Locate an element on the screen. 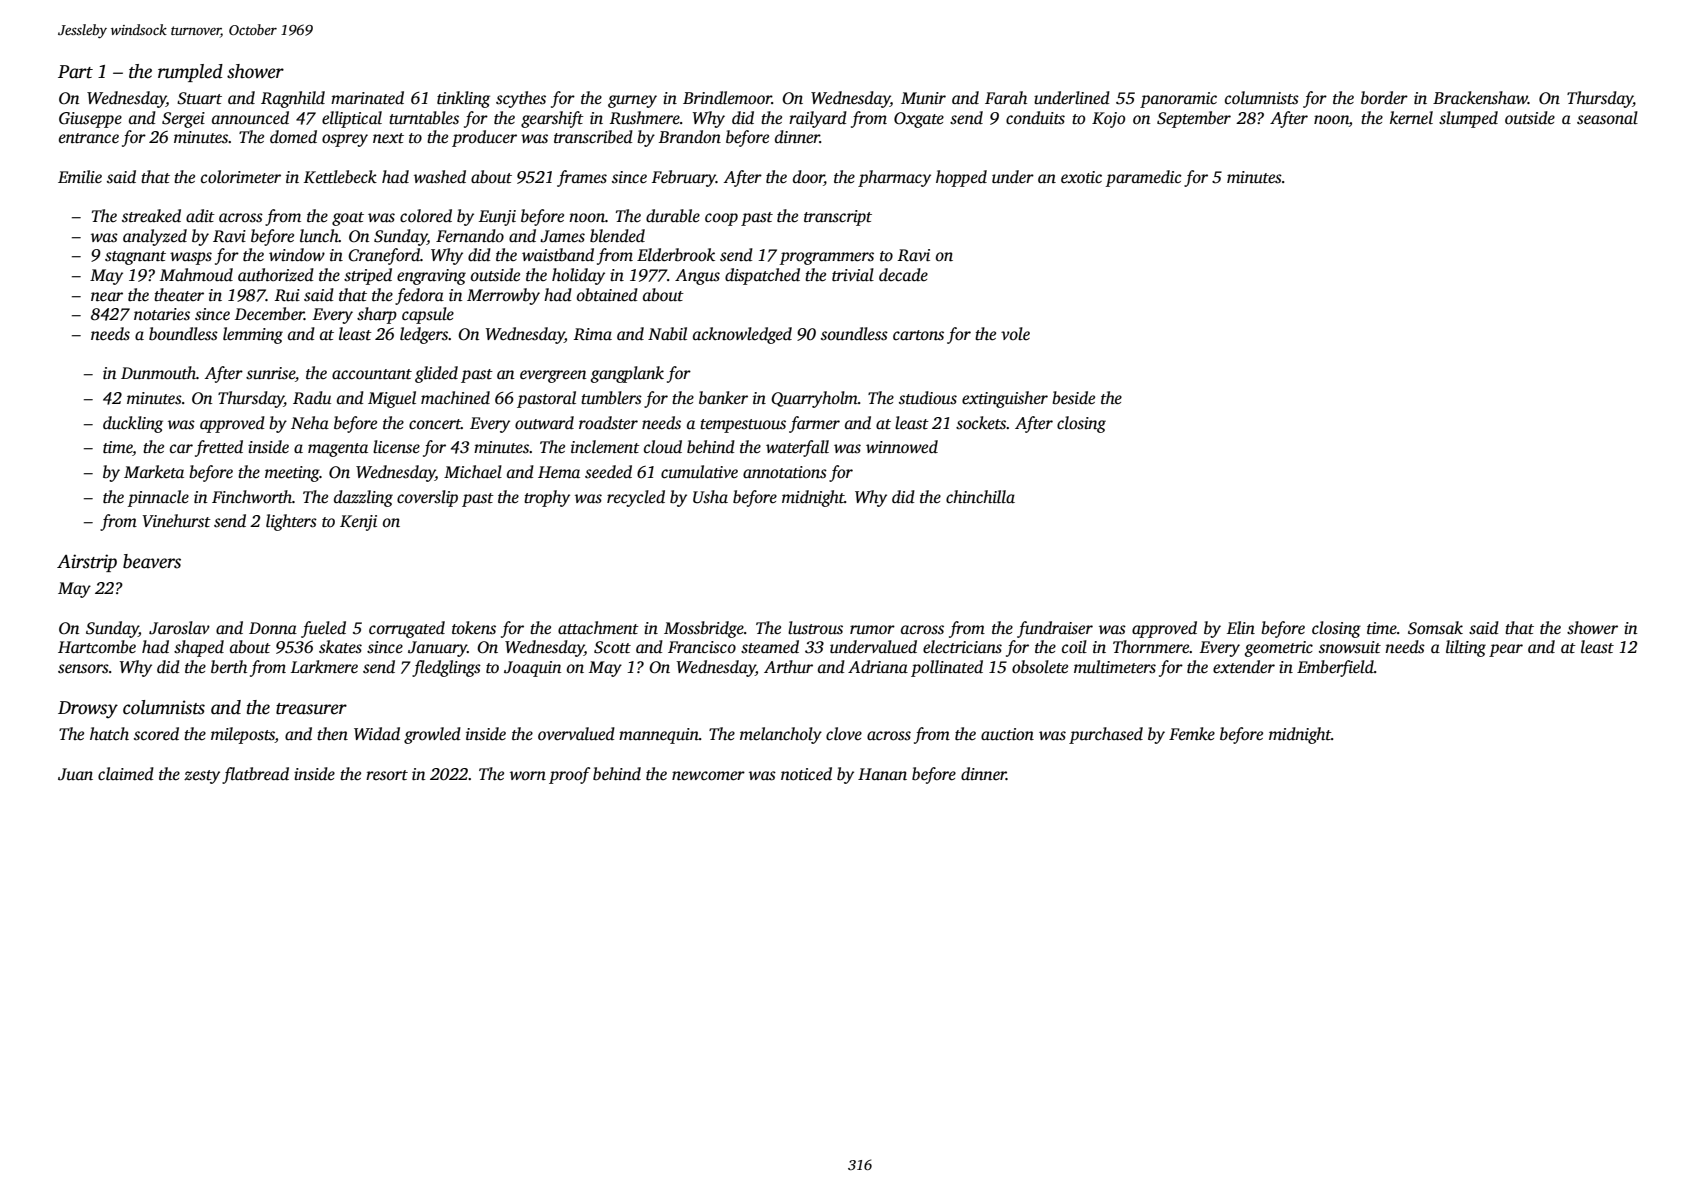 Image resolution: width=1696 pixels, height=1199 pixels. vole is located at coordinates (1015, 333).
